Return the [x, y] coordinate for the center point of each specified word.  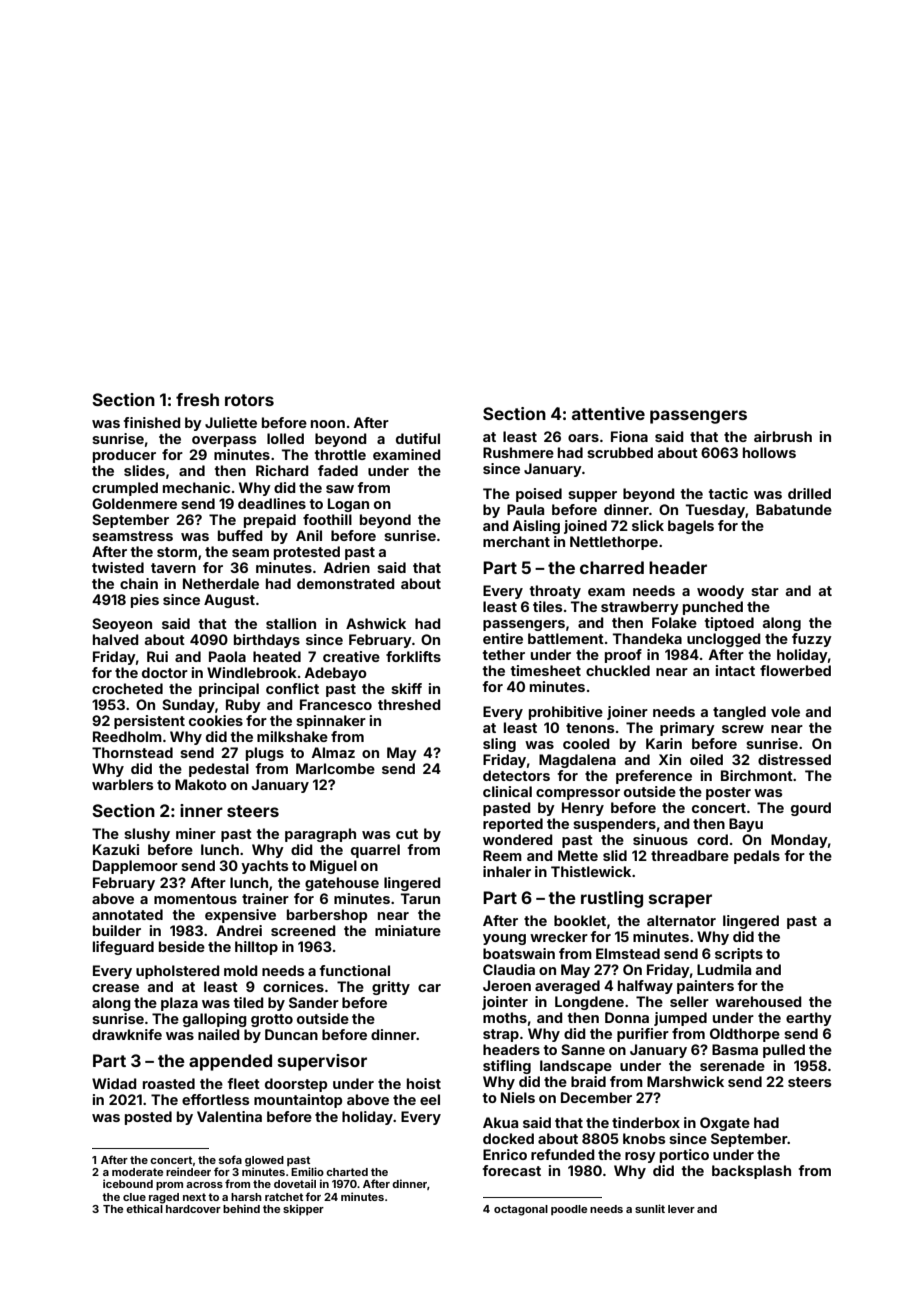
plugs [265, 754]
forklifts [413, 656]
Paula [525, 509]
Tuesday [715, 511]
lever [681, 1209]
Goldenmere [134, 503]
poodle [569, 1210]
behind [241, 1208]
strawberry [640, 608]
